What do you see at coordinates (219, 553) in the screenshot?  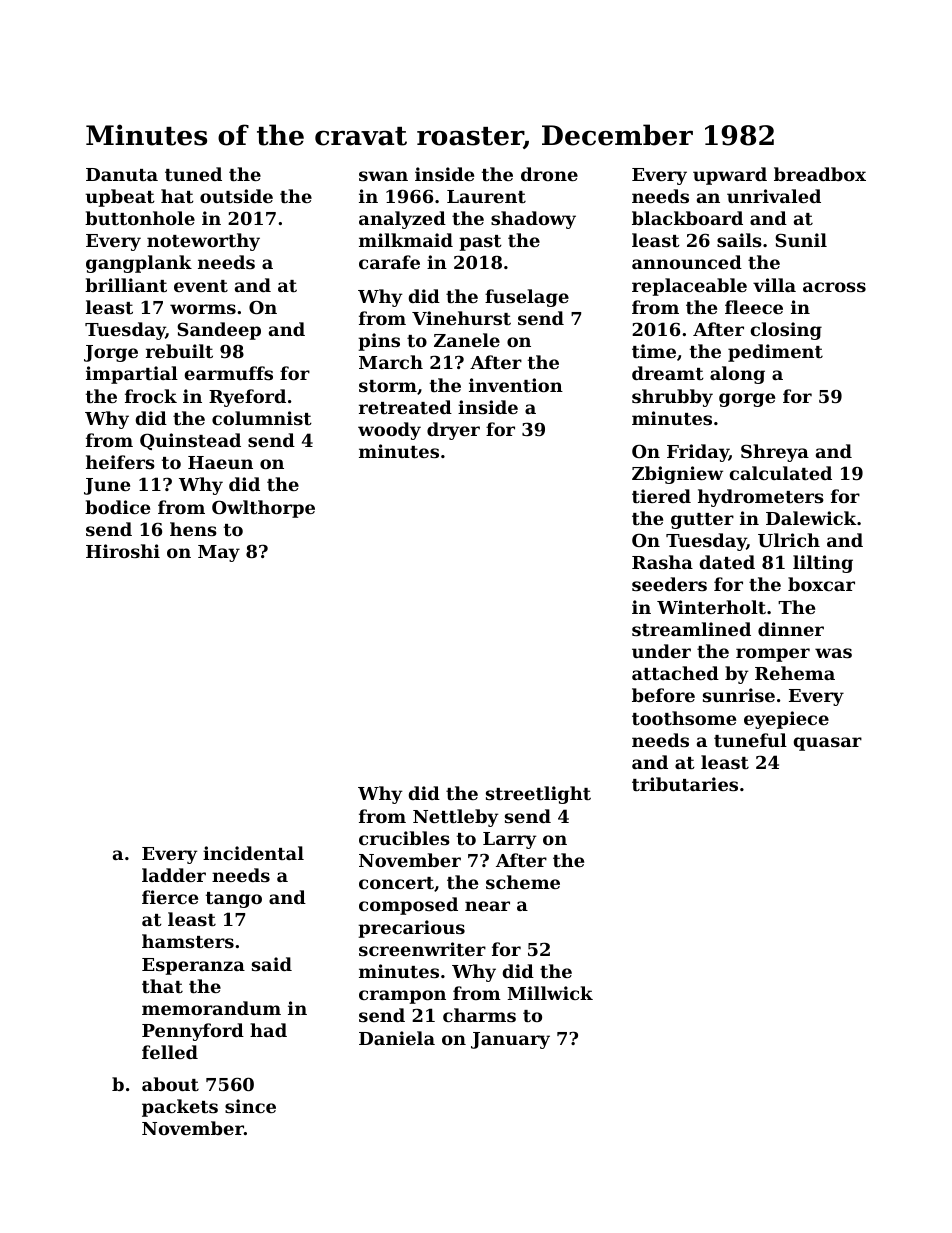 I see `May` at bounding box center [219, 553].
